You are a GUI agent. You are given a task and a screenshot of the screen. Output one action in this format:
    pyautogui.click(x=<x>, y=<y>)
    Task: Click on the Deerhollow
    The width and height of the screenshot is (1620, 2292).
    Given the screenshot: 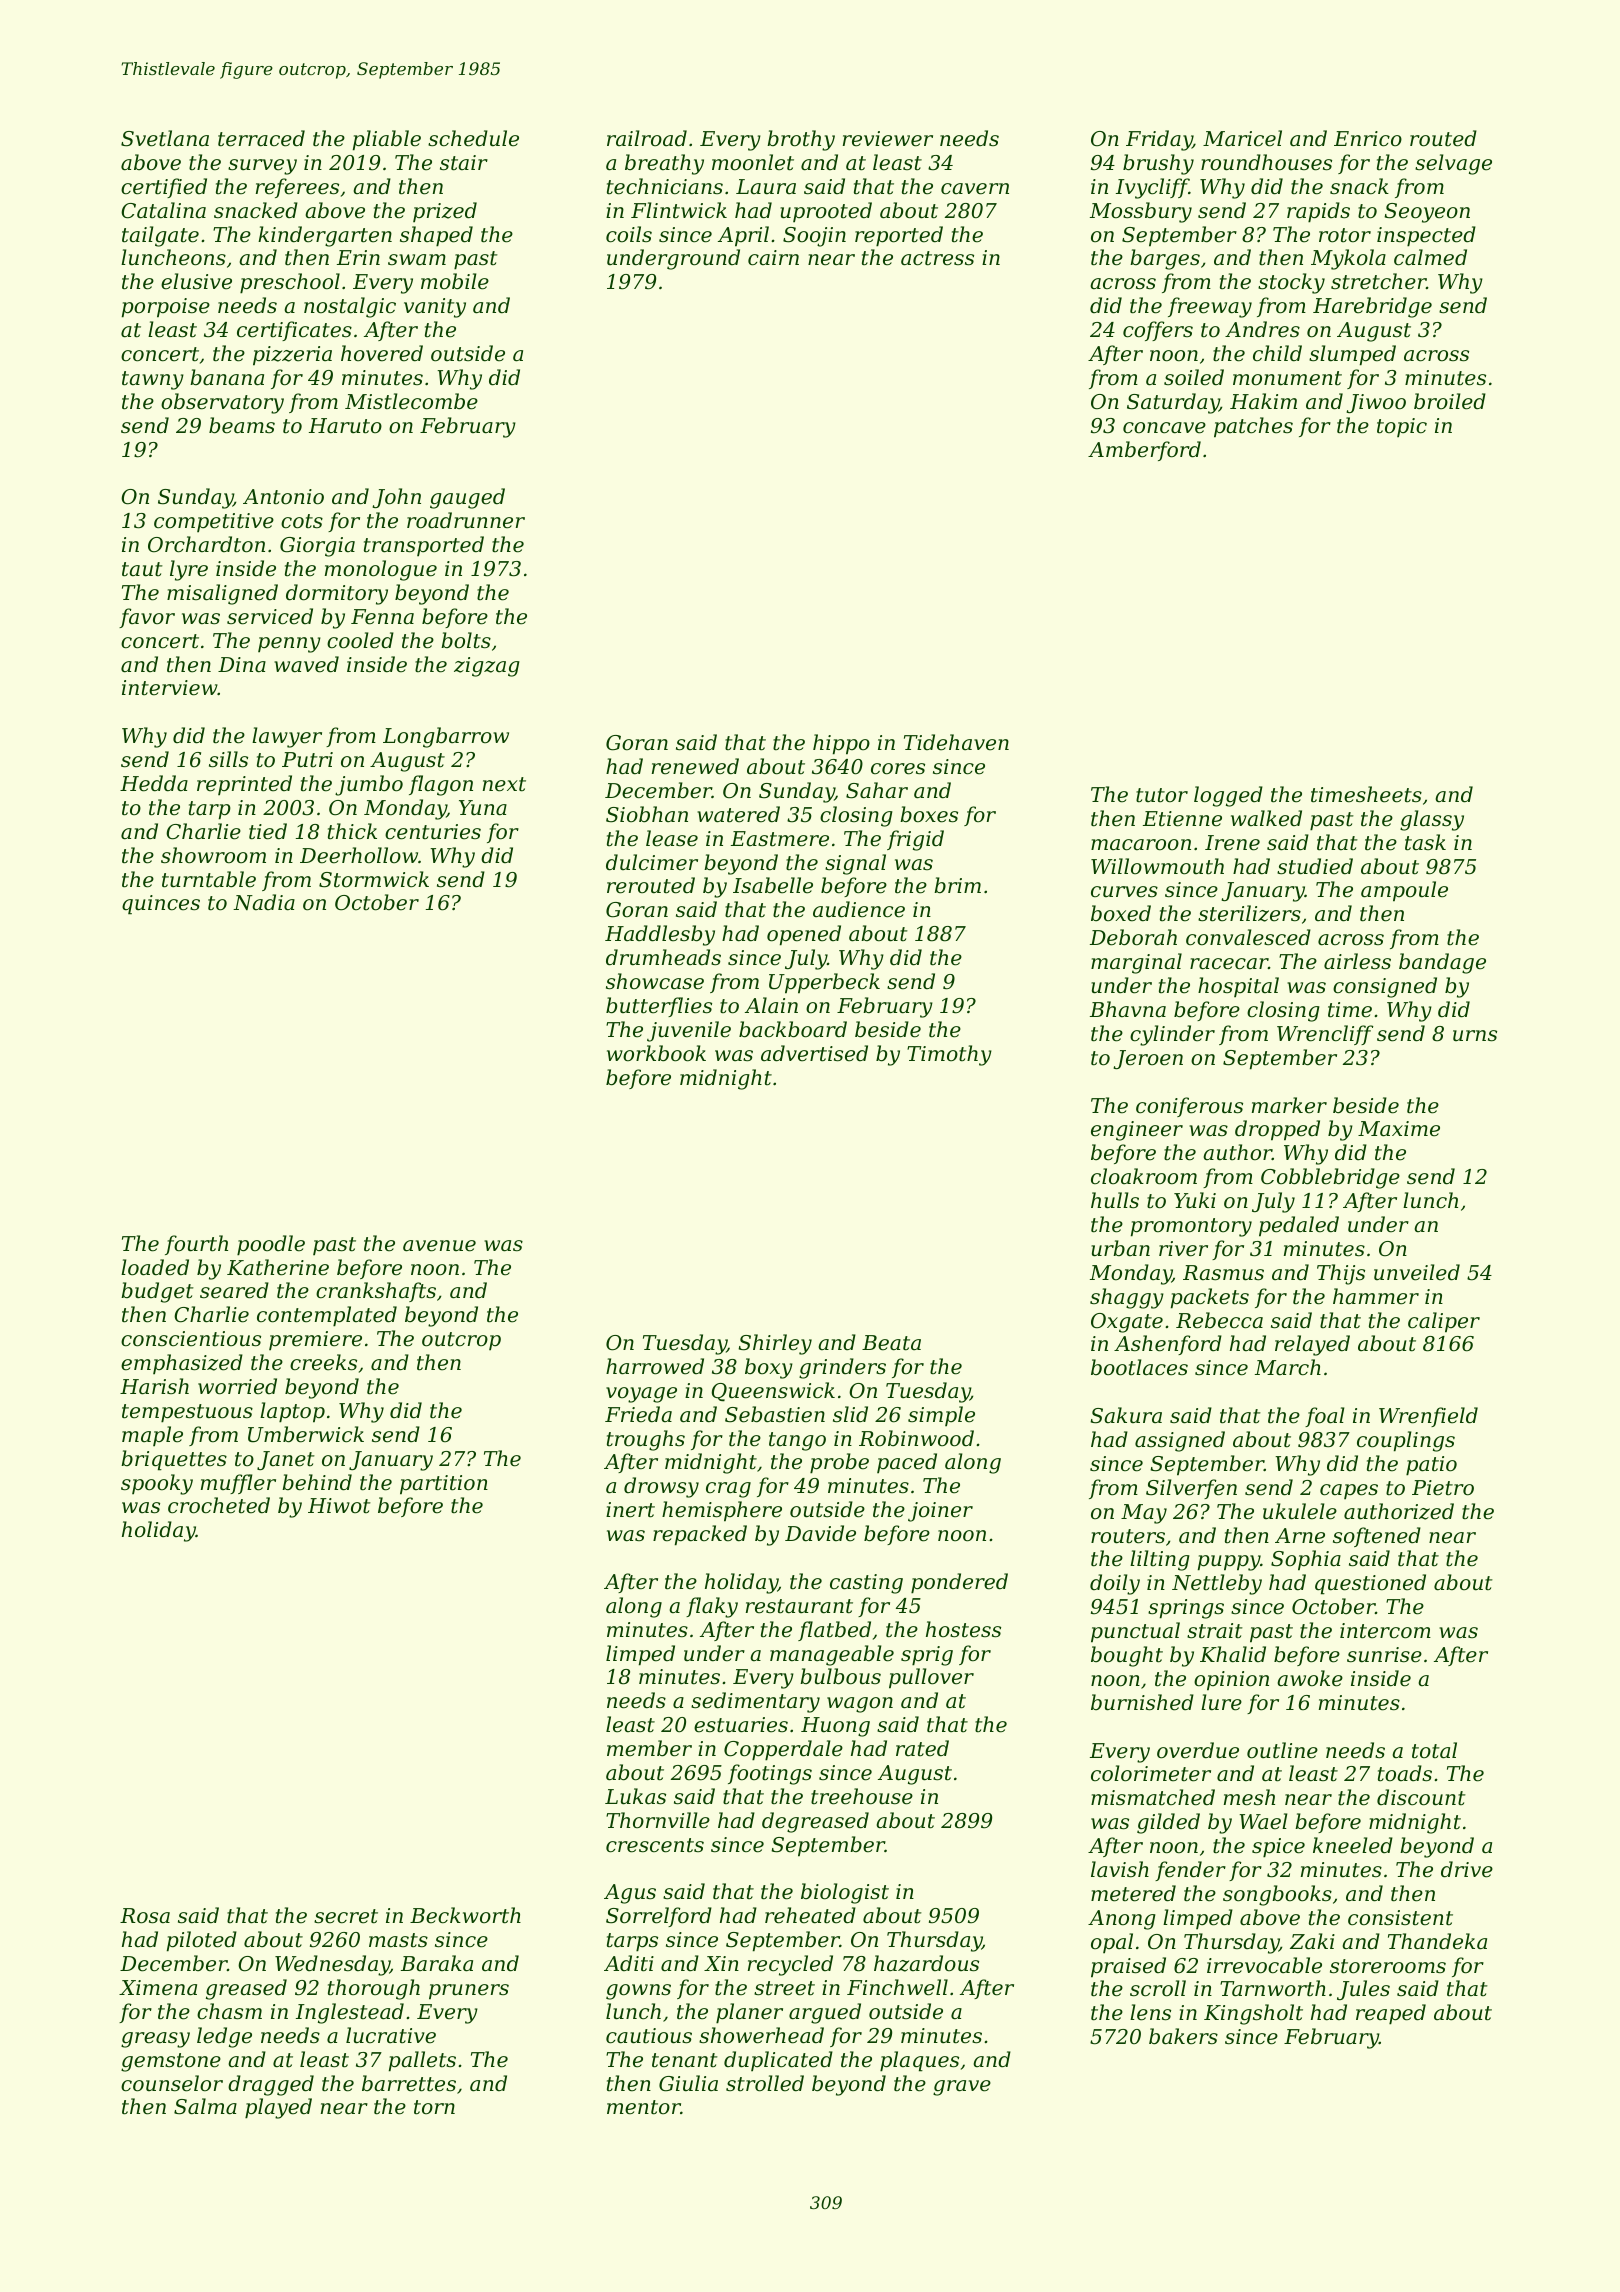 What is the action you would take?
    pyautogui.click(x=359, y=855)
